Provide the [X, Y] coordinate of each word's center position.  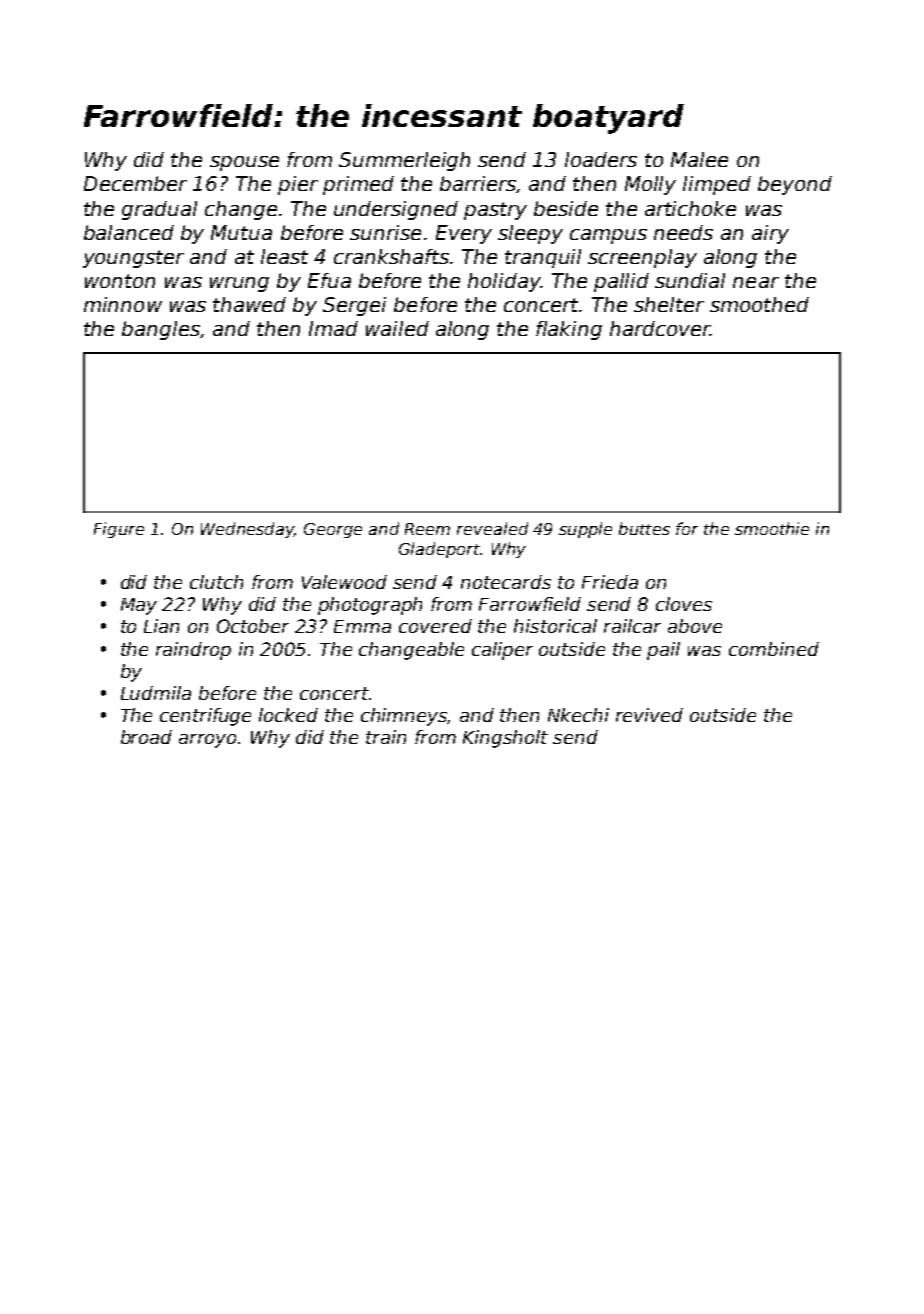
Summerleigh [404, 161]
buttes [644, 528]
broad [146, 737]
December [135, 183]
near [756, 282]
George [333, 530]
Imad [333, 328]
